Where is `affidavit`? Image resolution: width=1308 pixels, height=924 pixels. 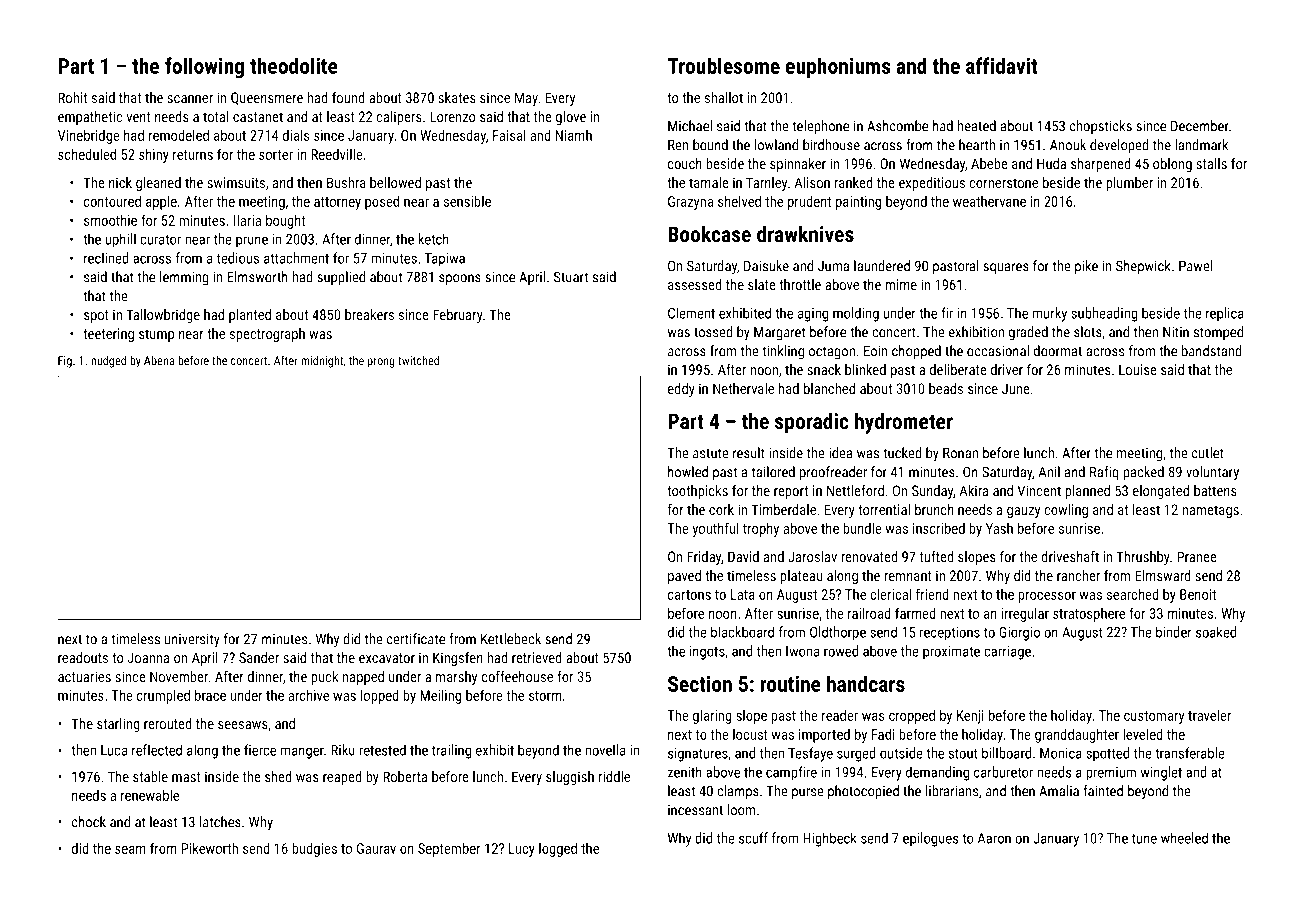
affidavit is located at coordinates (1001, 65).
